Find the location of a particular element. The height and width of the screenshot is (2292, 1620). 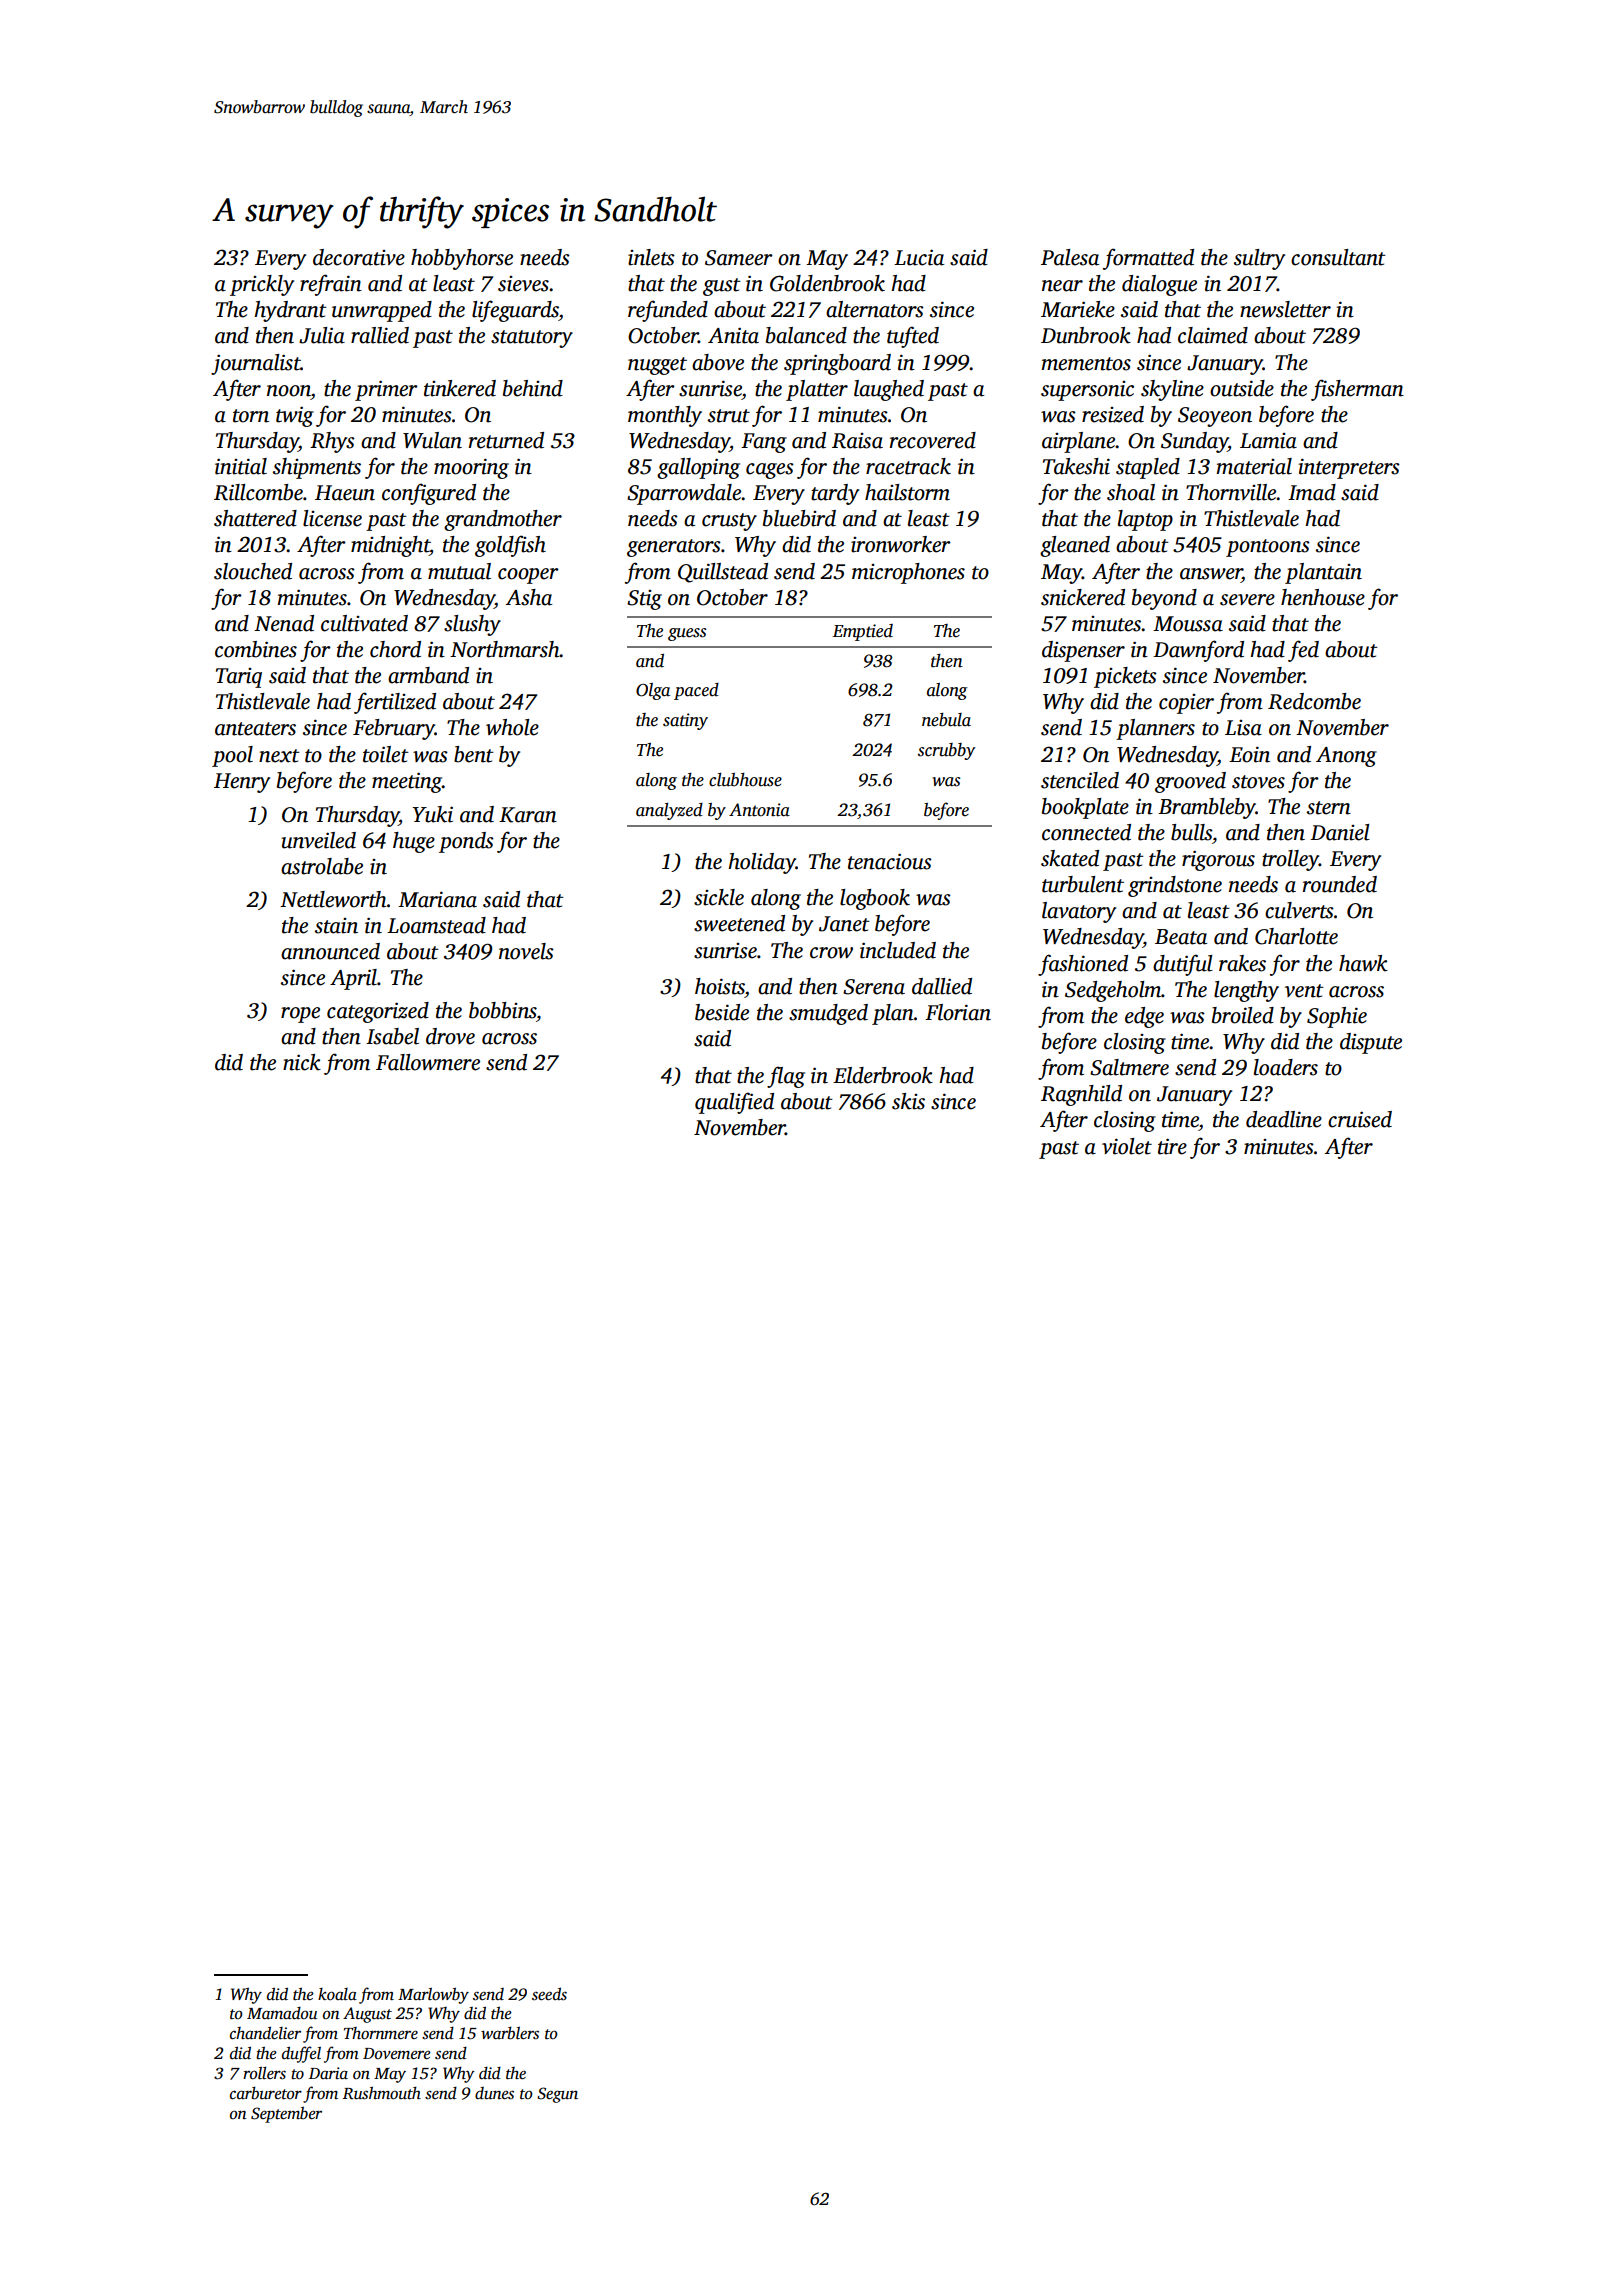

culverts is located at coordinates (1299, 910).
